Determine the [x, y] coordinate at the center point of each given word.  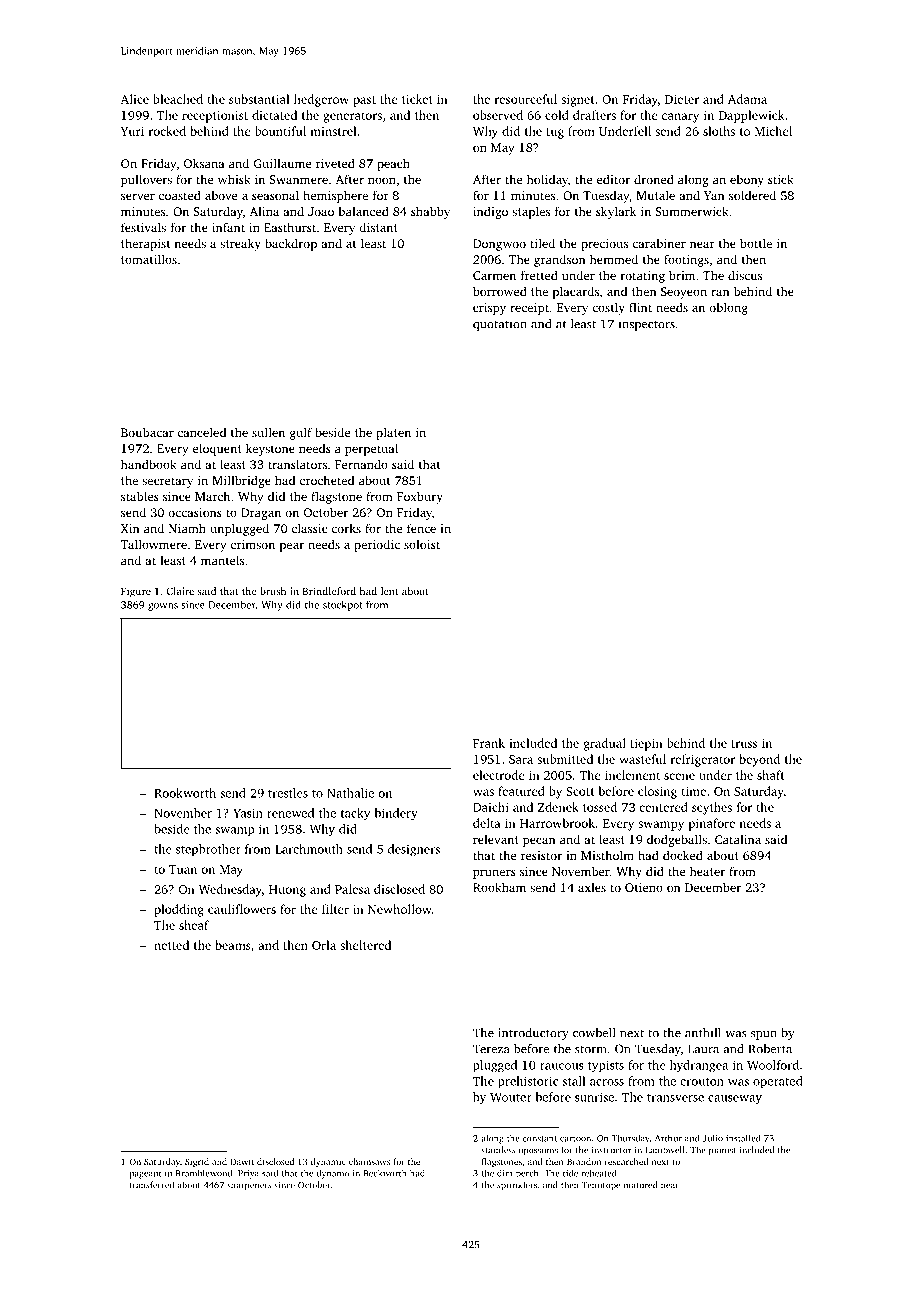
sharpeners [249, 1186]
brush [273, 591]
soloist [422, 544]
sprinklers [517, 1186]
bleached [178, 99]
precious [604, 245]
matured [641, 1185]
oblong [728, 308]
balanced [363, 211]
